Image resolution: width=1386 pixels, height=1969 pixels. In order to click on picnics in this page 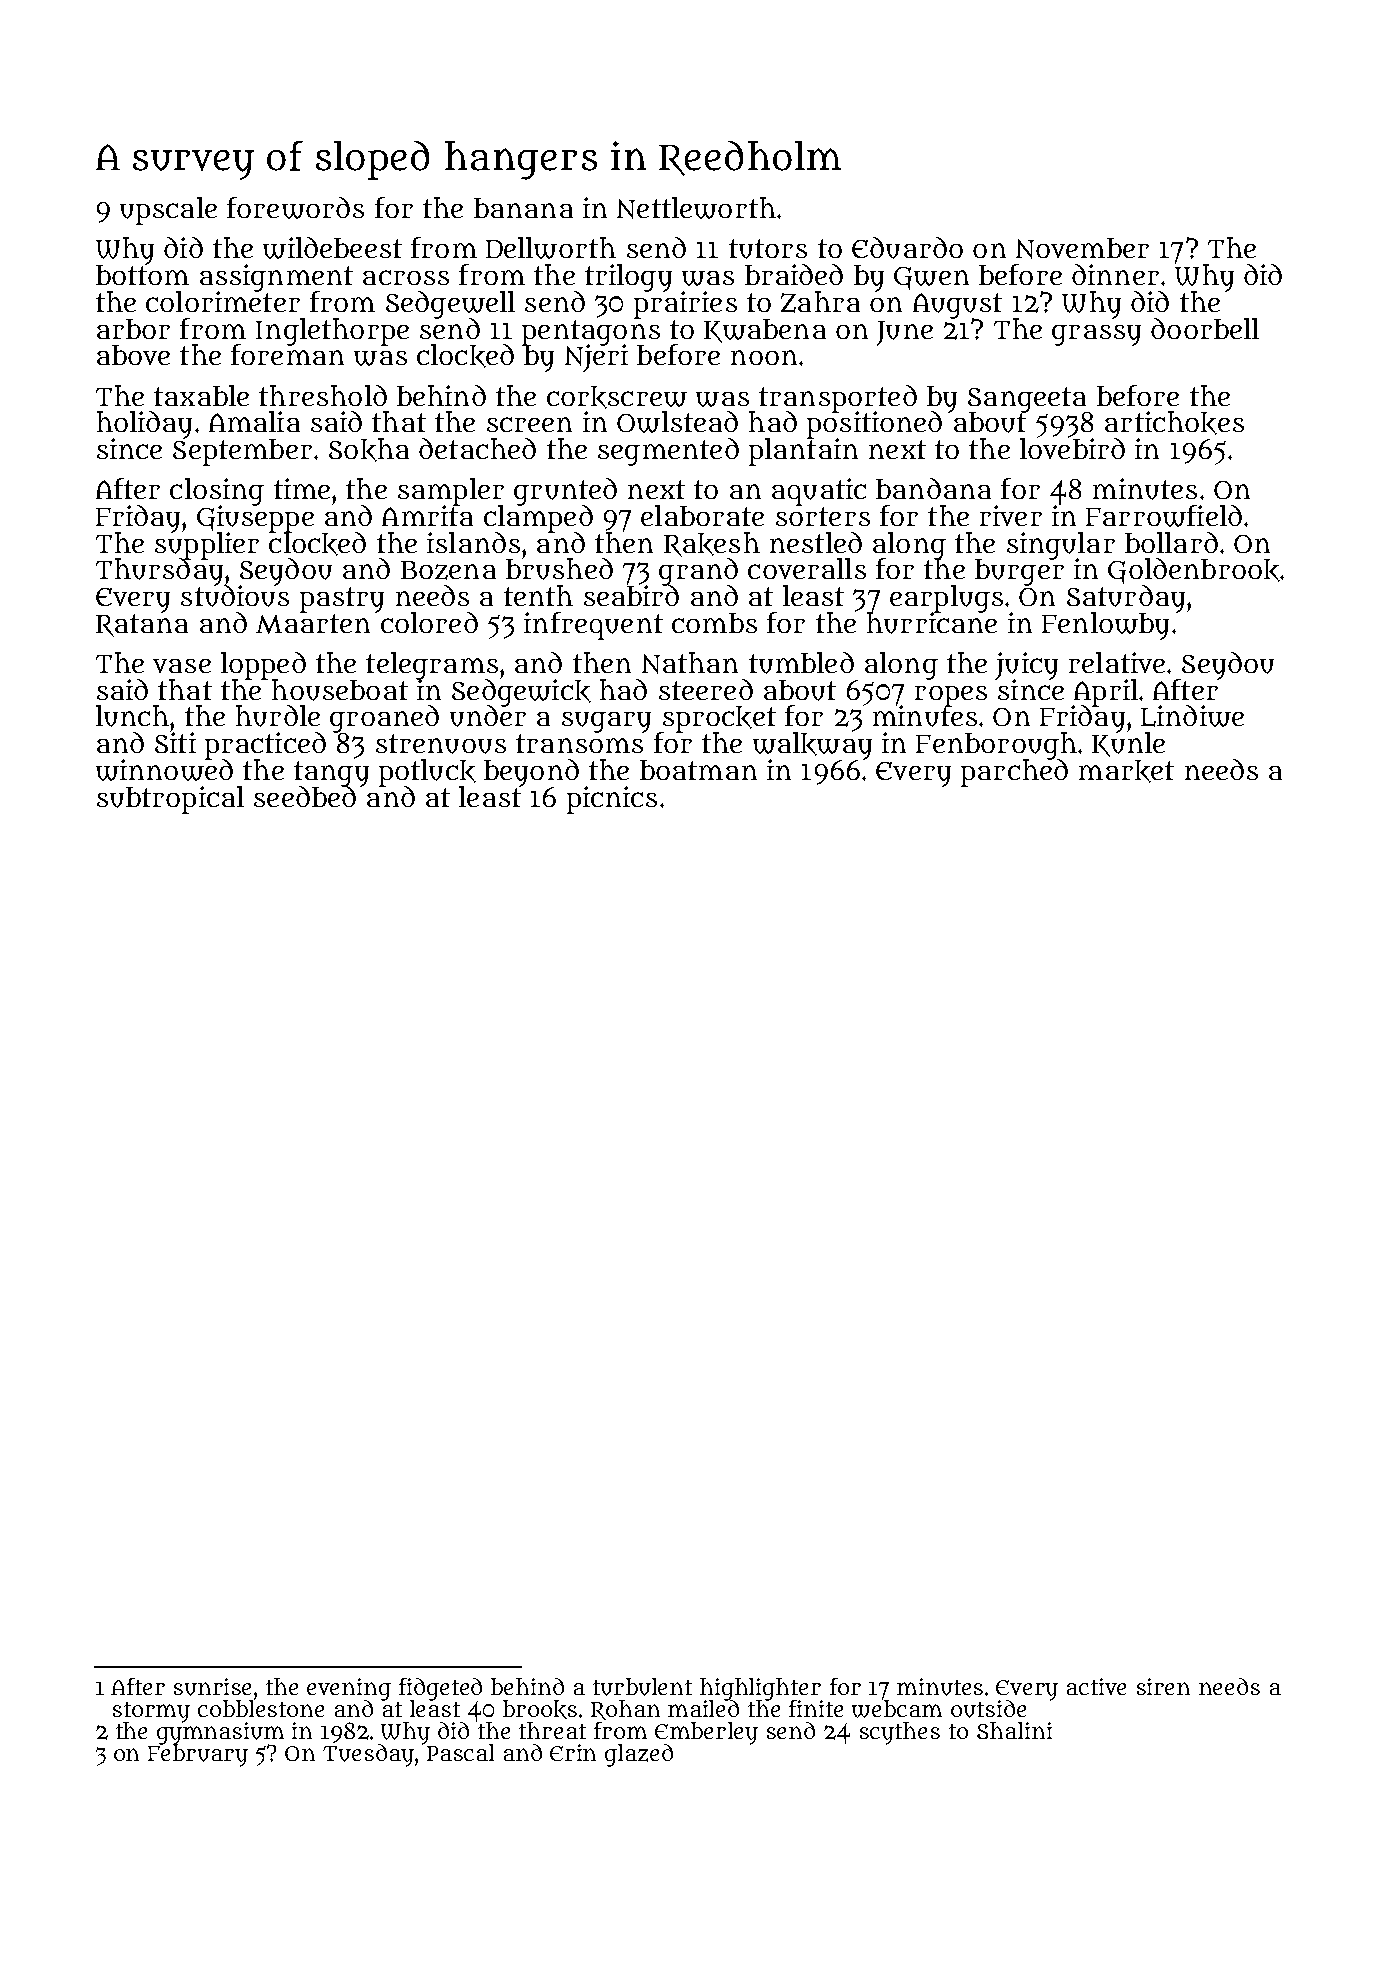, I will do `click(612, 800)`.
